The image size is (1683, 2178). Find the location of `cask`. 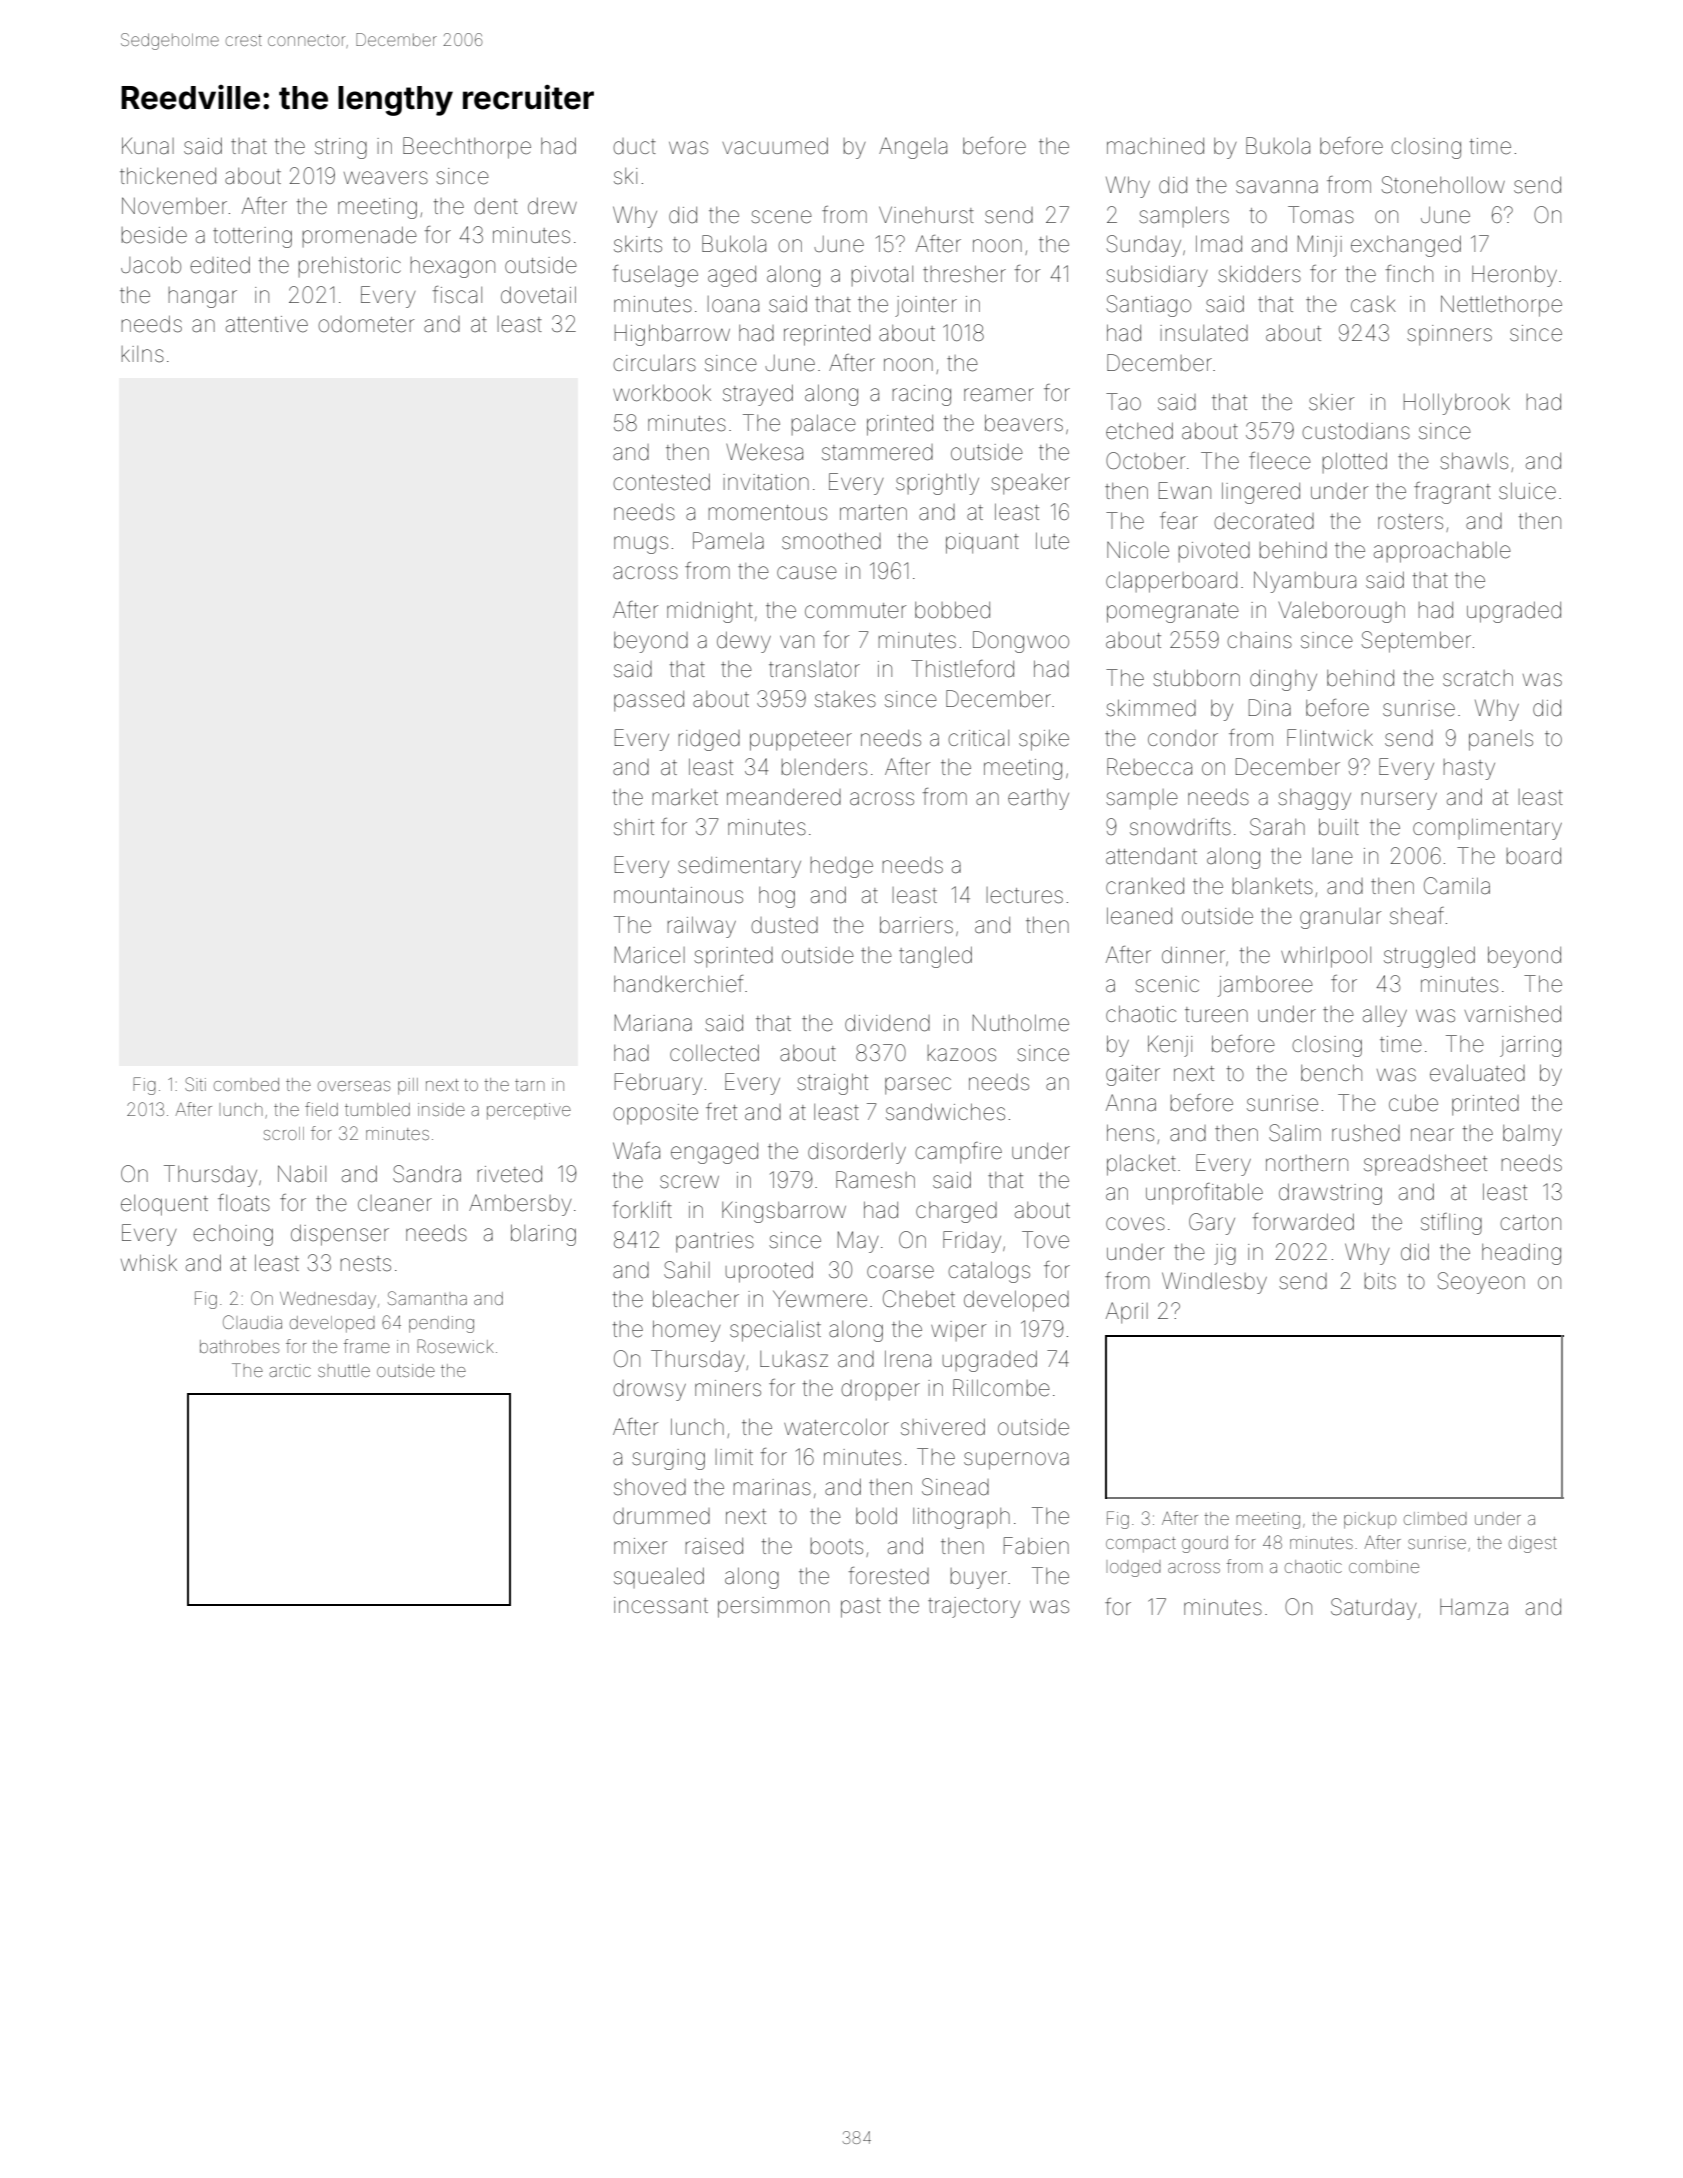

cask is located at coordinates (1373, 304).
